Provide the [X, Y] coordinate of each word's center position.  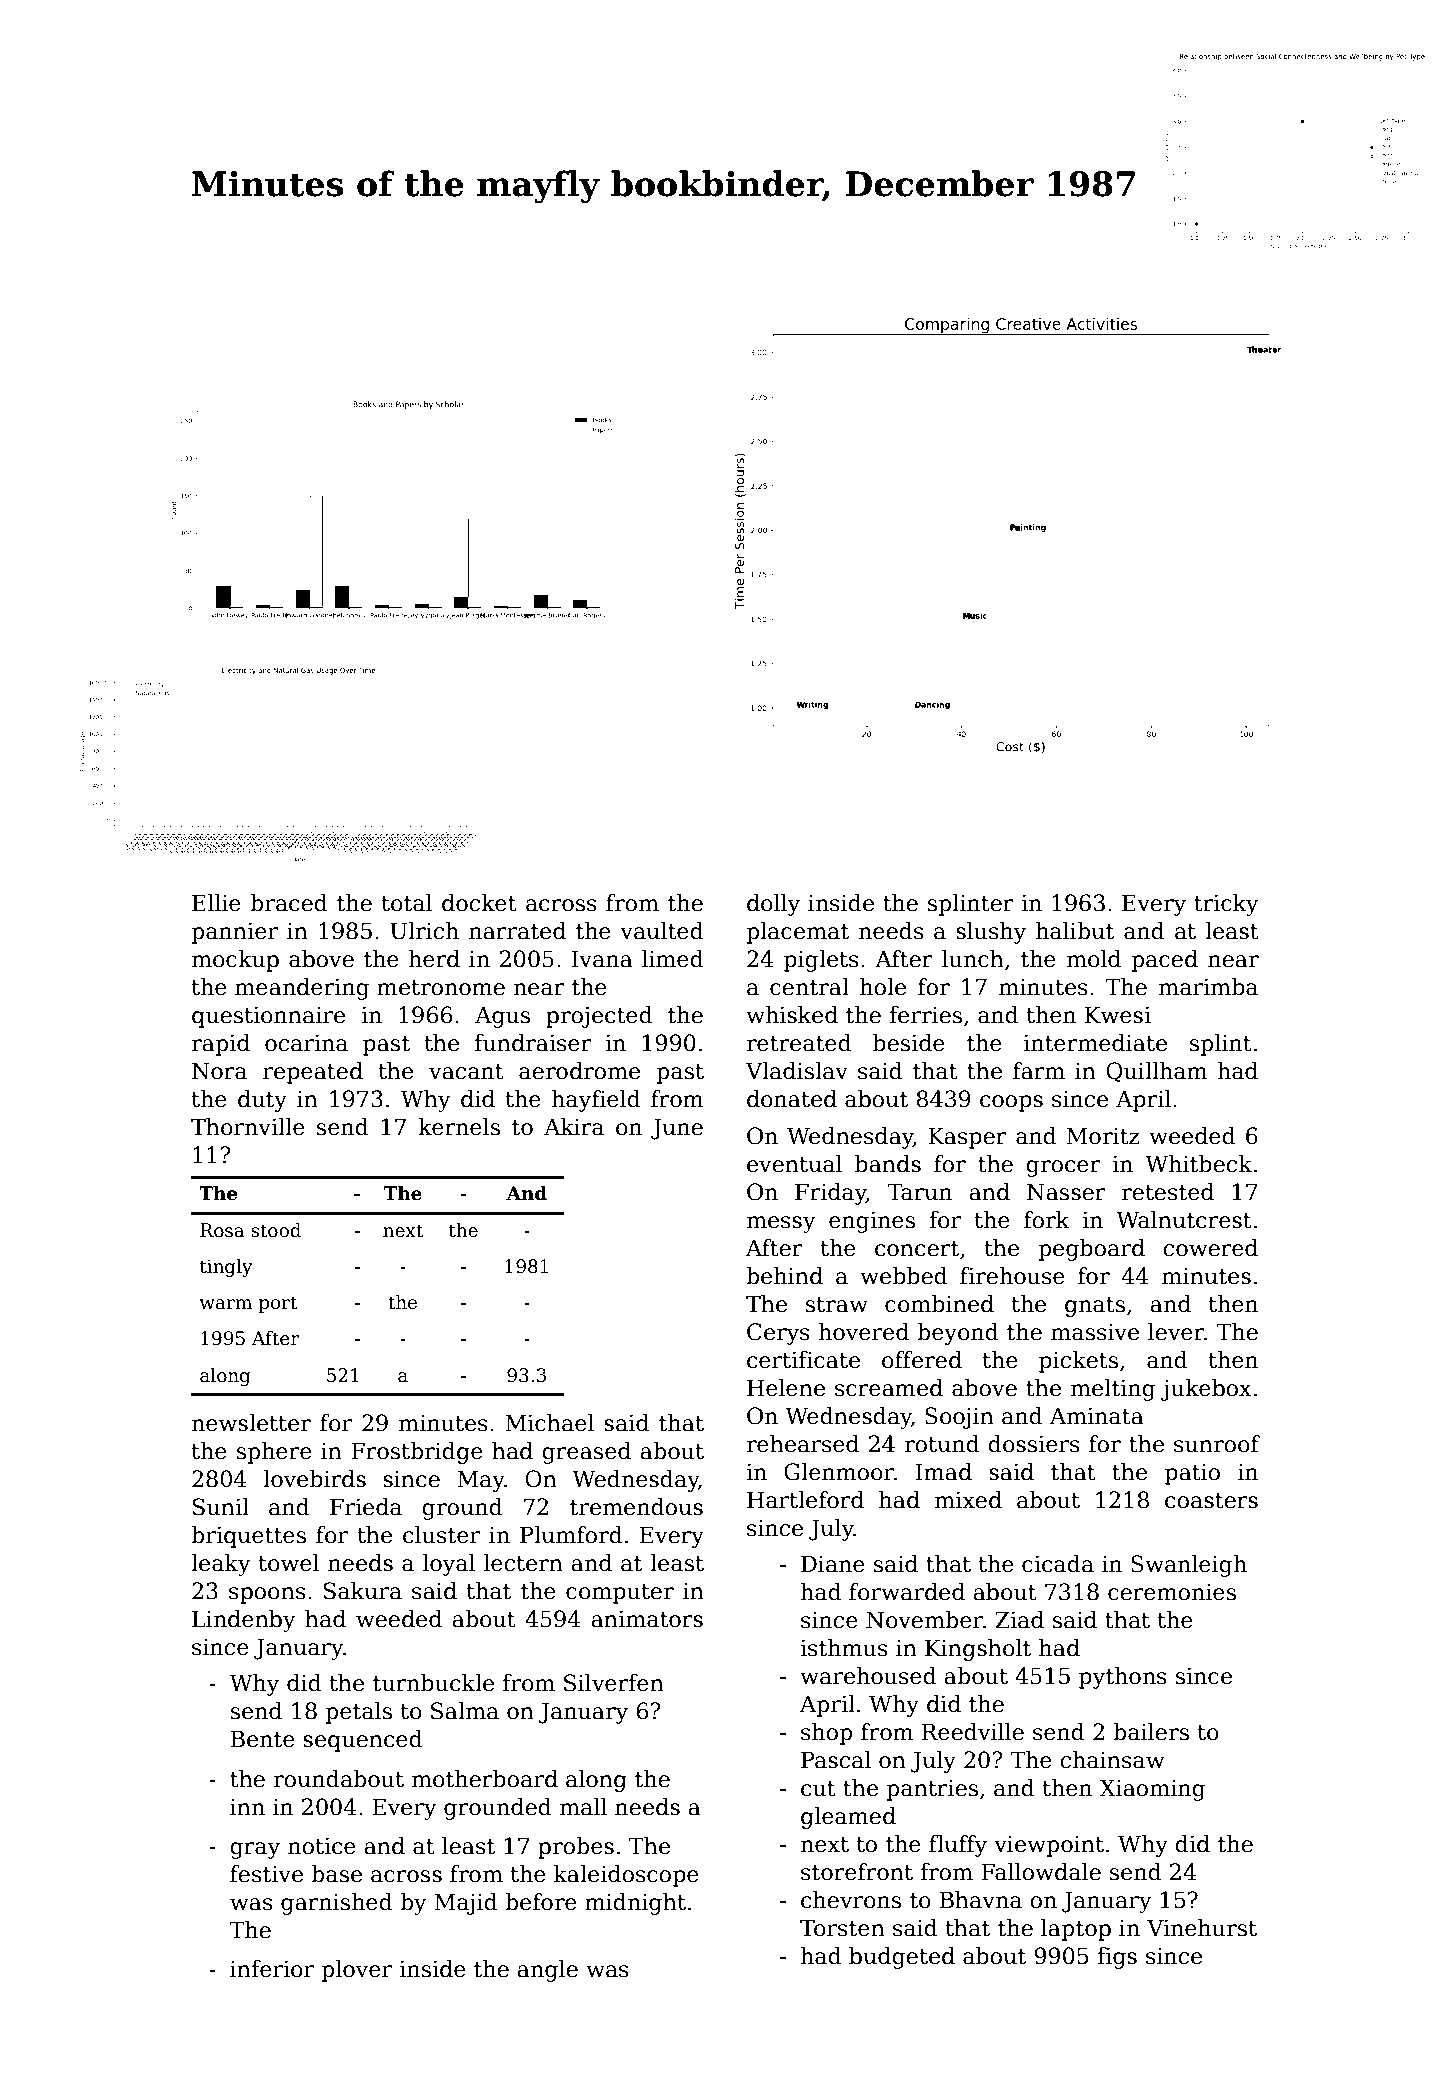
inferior [272, 1969]
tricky [1226, 905]
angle [547, 1971]
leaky [221, 1565]
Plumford [571, 1535]
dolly [773, 905]
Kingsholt [978, 1650]
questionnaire [268, 1017]
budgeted [902, 1958]
